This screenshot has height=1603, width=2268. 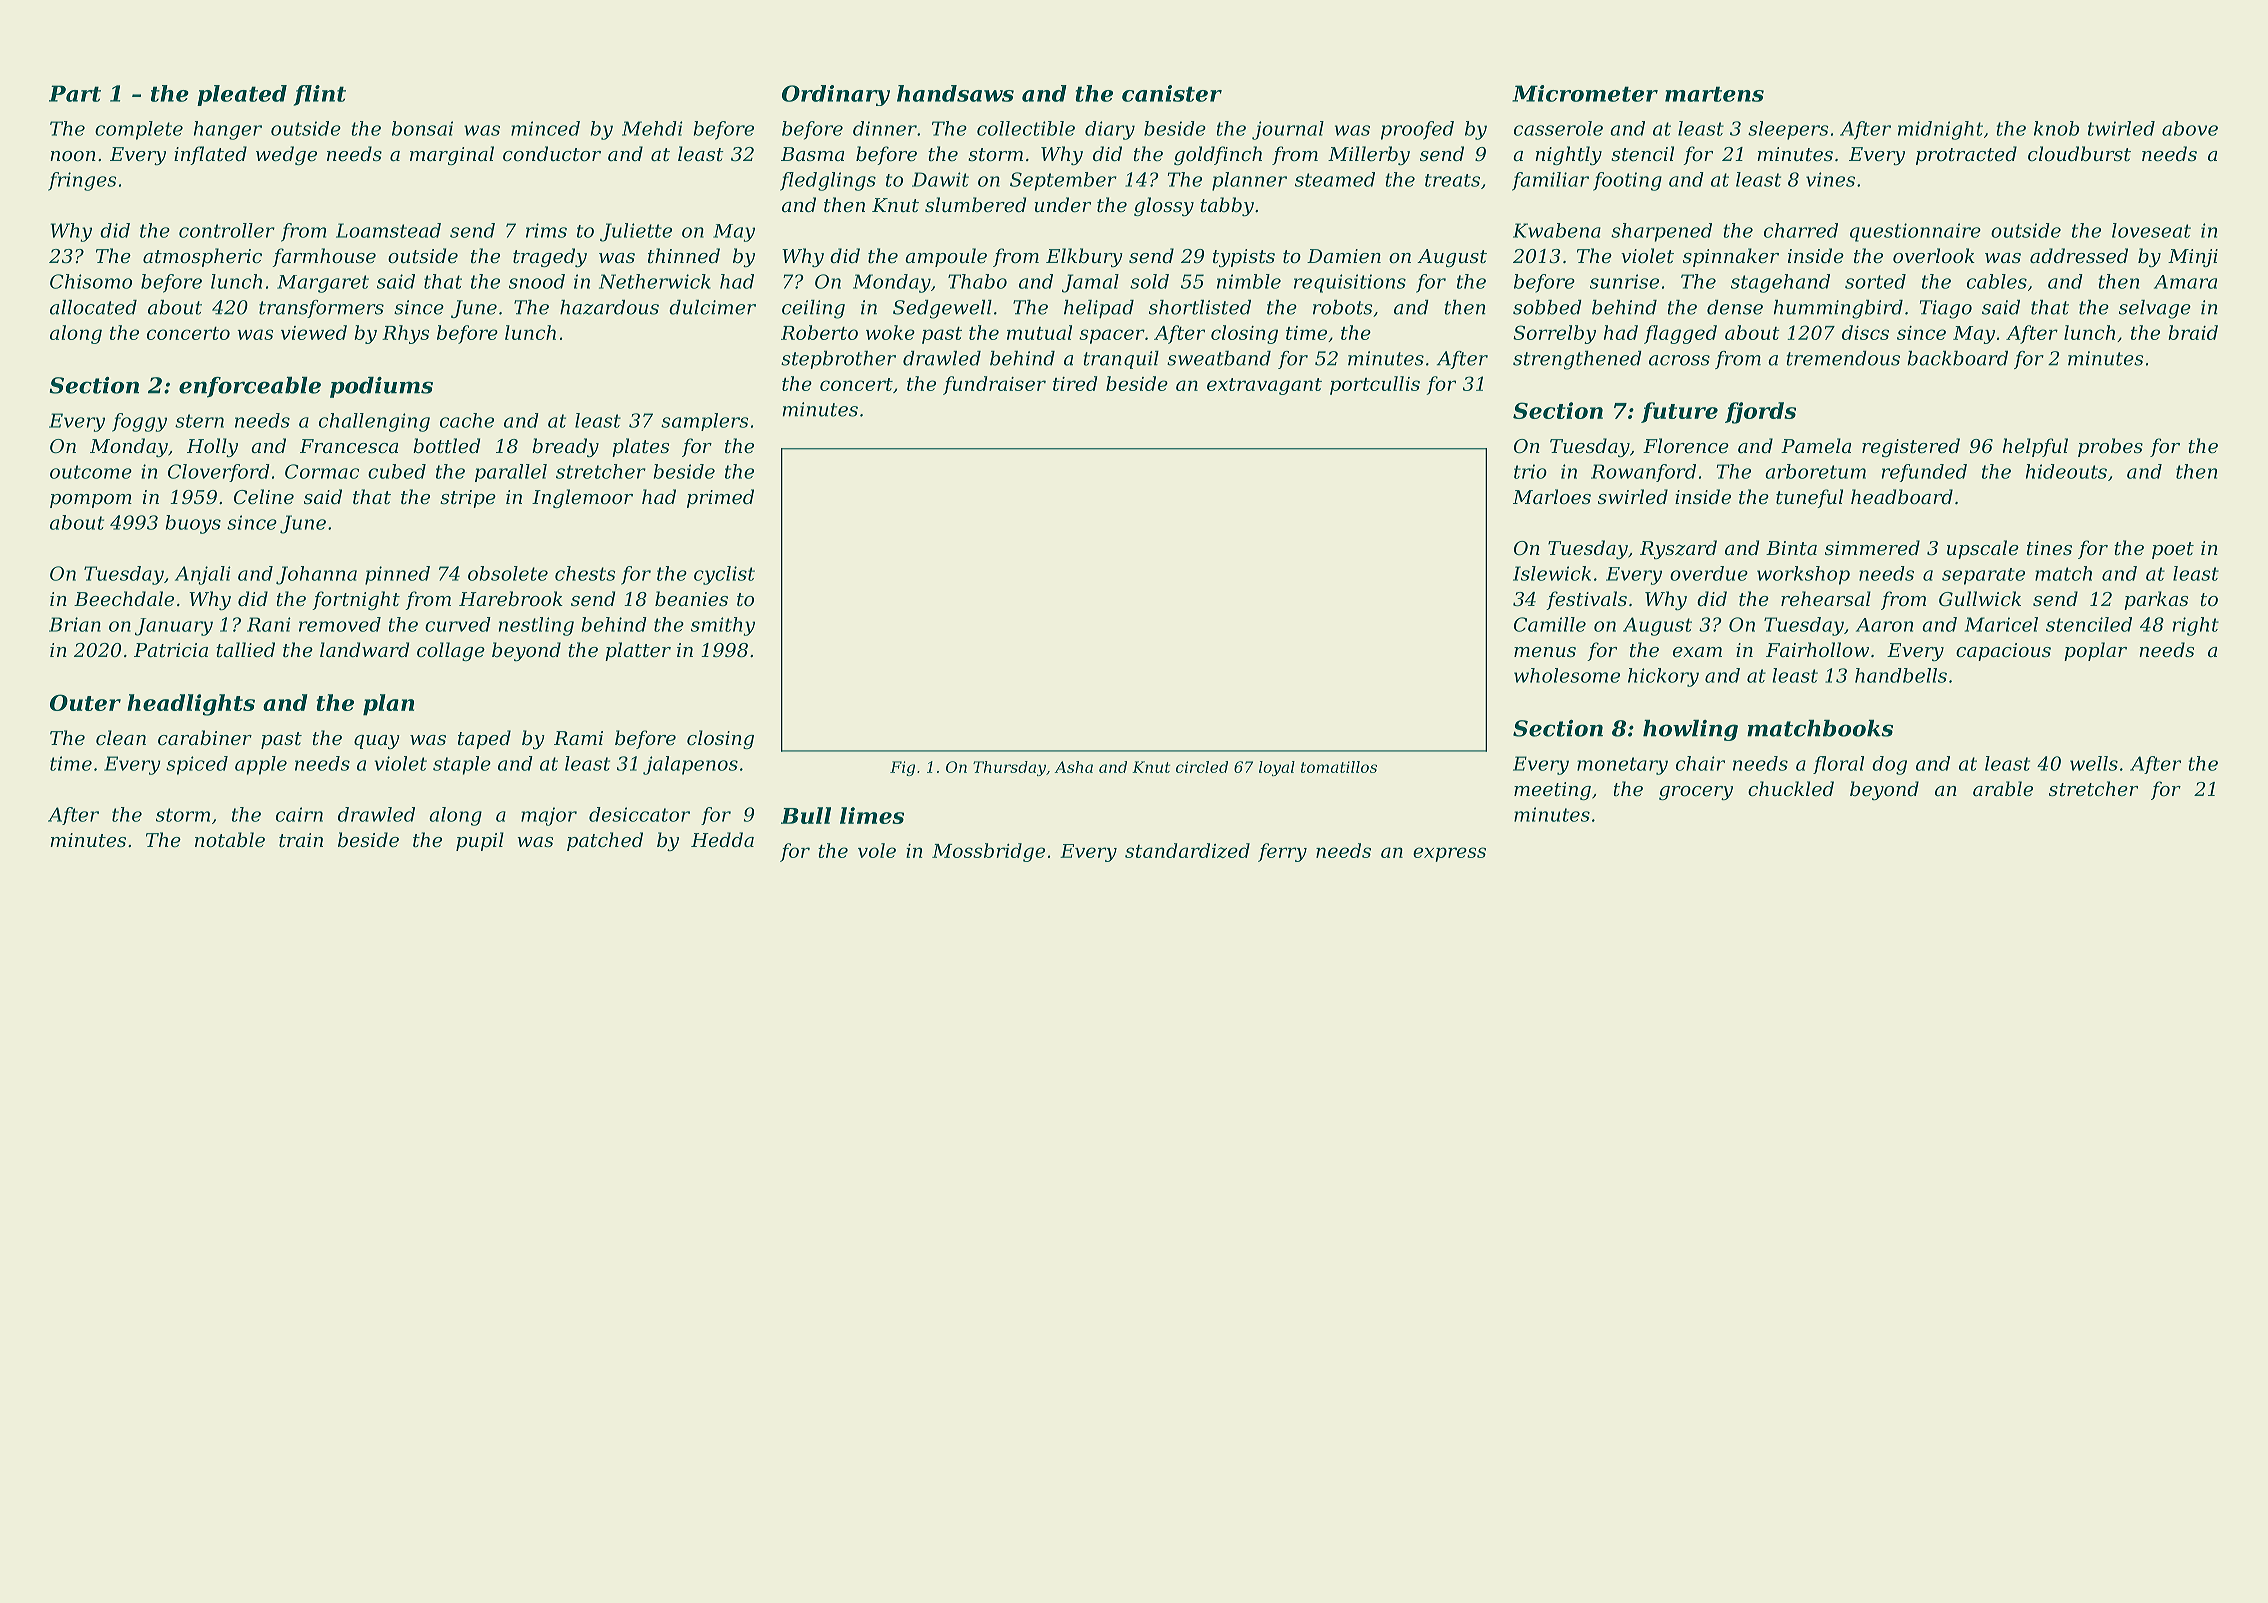 I want to click on ferry, so click(x=1282, y=852).
